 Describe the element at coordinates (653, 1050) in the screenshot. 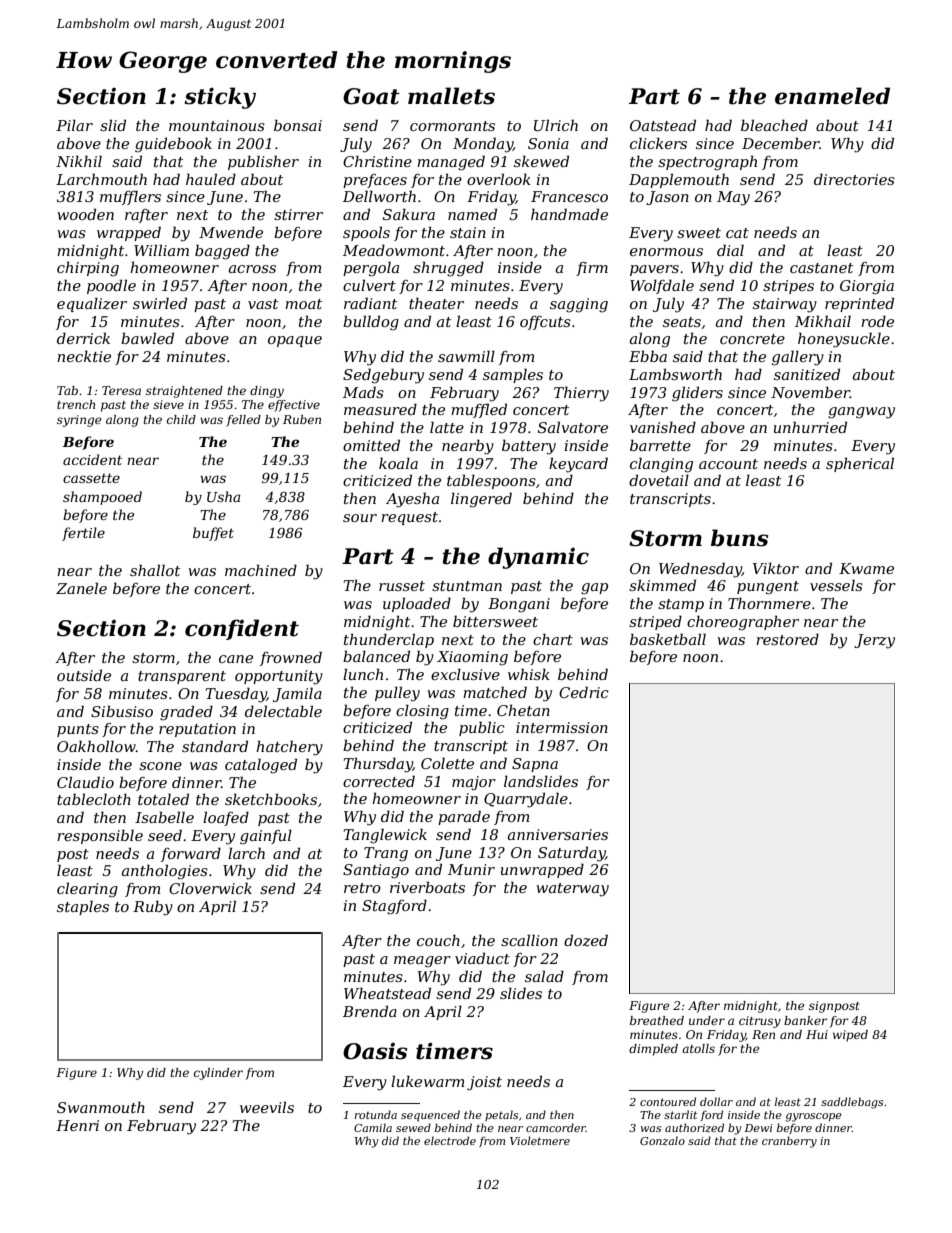

I see `dimpled` at that location.
